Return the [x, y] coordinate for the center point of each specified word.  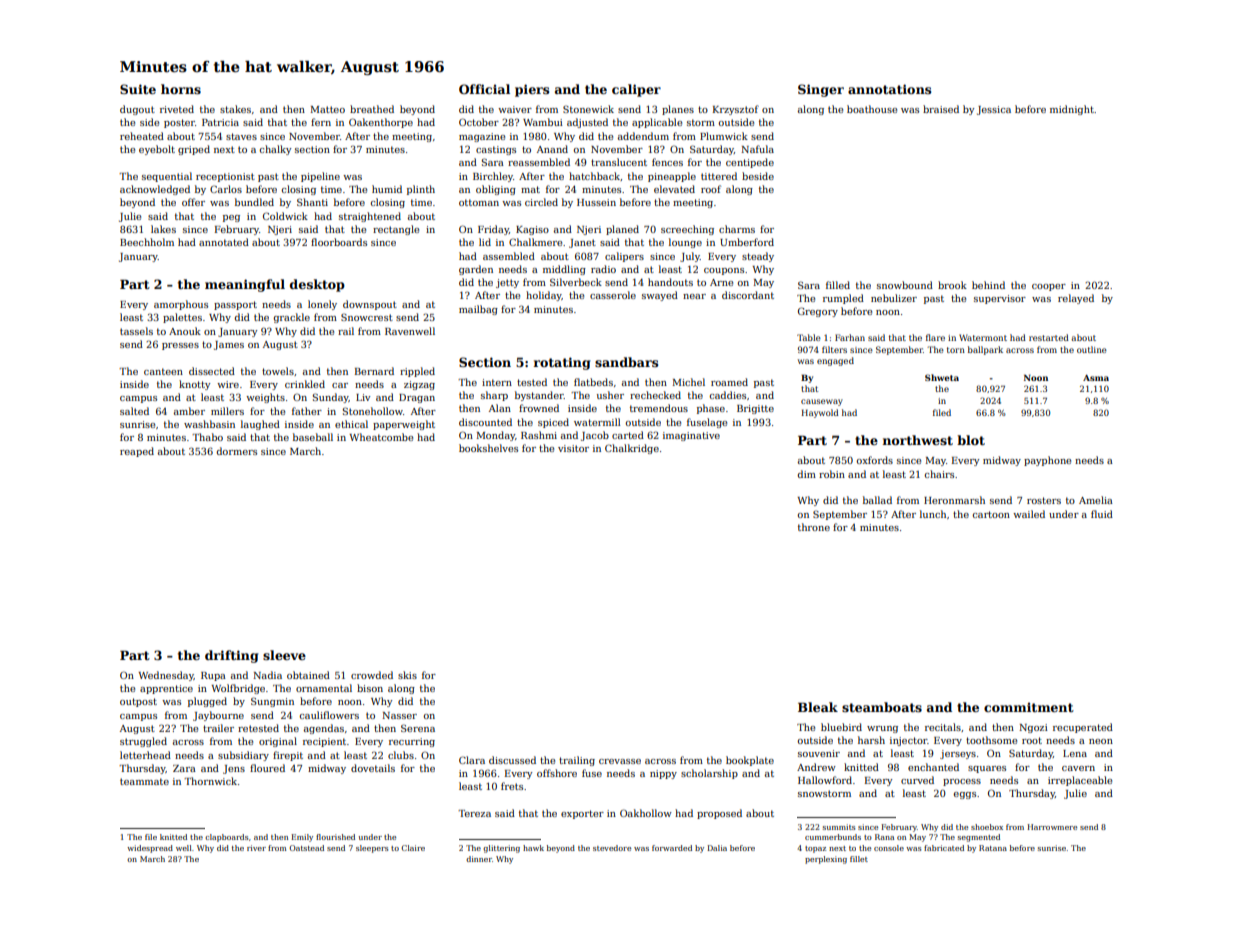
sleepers [372, 849]
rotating [562, 363]
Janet [582, 243]
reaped [137, 452]
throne [814, 527]
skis [407, 675]
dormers [236, 451]
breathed [372, 109]
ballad [877, 500]
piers [532, 90]
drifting [232, 656]
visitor [573, 448]
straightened [370, 217]
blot [971, 440]
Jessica [994, 110]
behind [988, 285]
